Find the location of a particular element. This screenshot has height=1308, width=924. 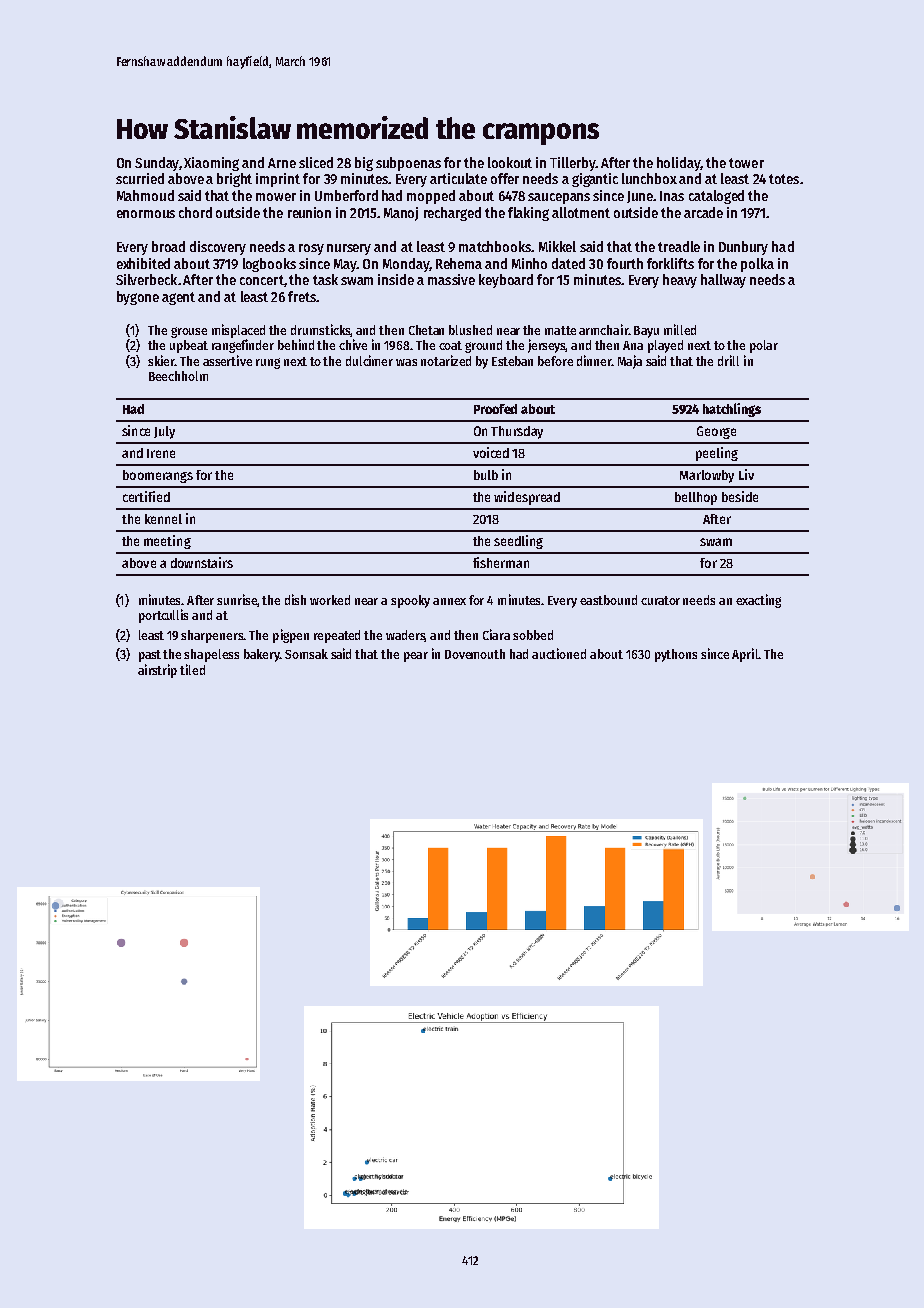

Maja is located at coordinates (630, 362).
